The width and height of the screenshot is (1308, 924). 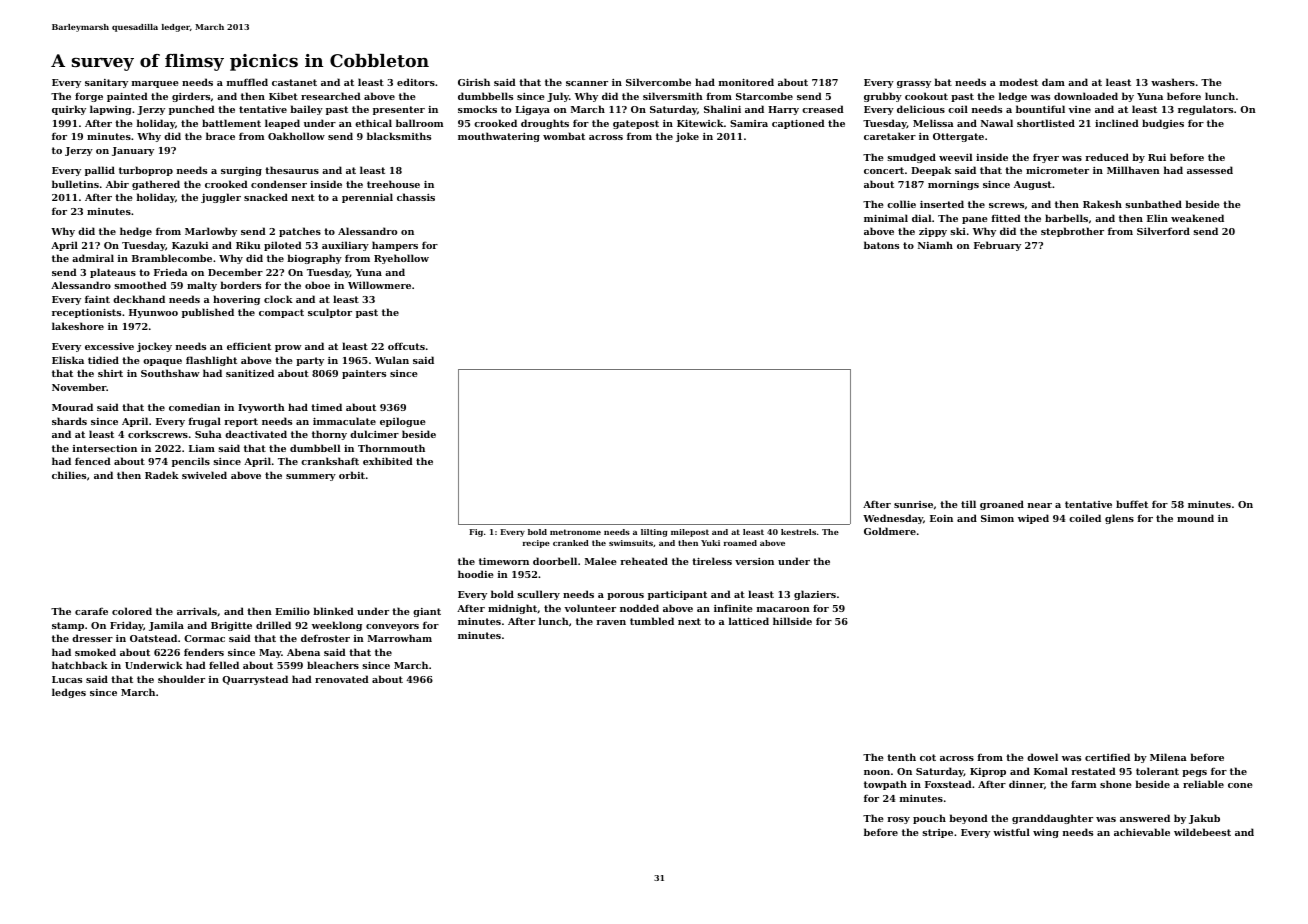 I want to click on Girish, so click(x=474, y=82).
